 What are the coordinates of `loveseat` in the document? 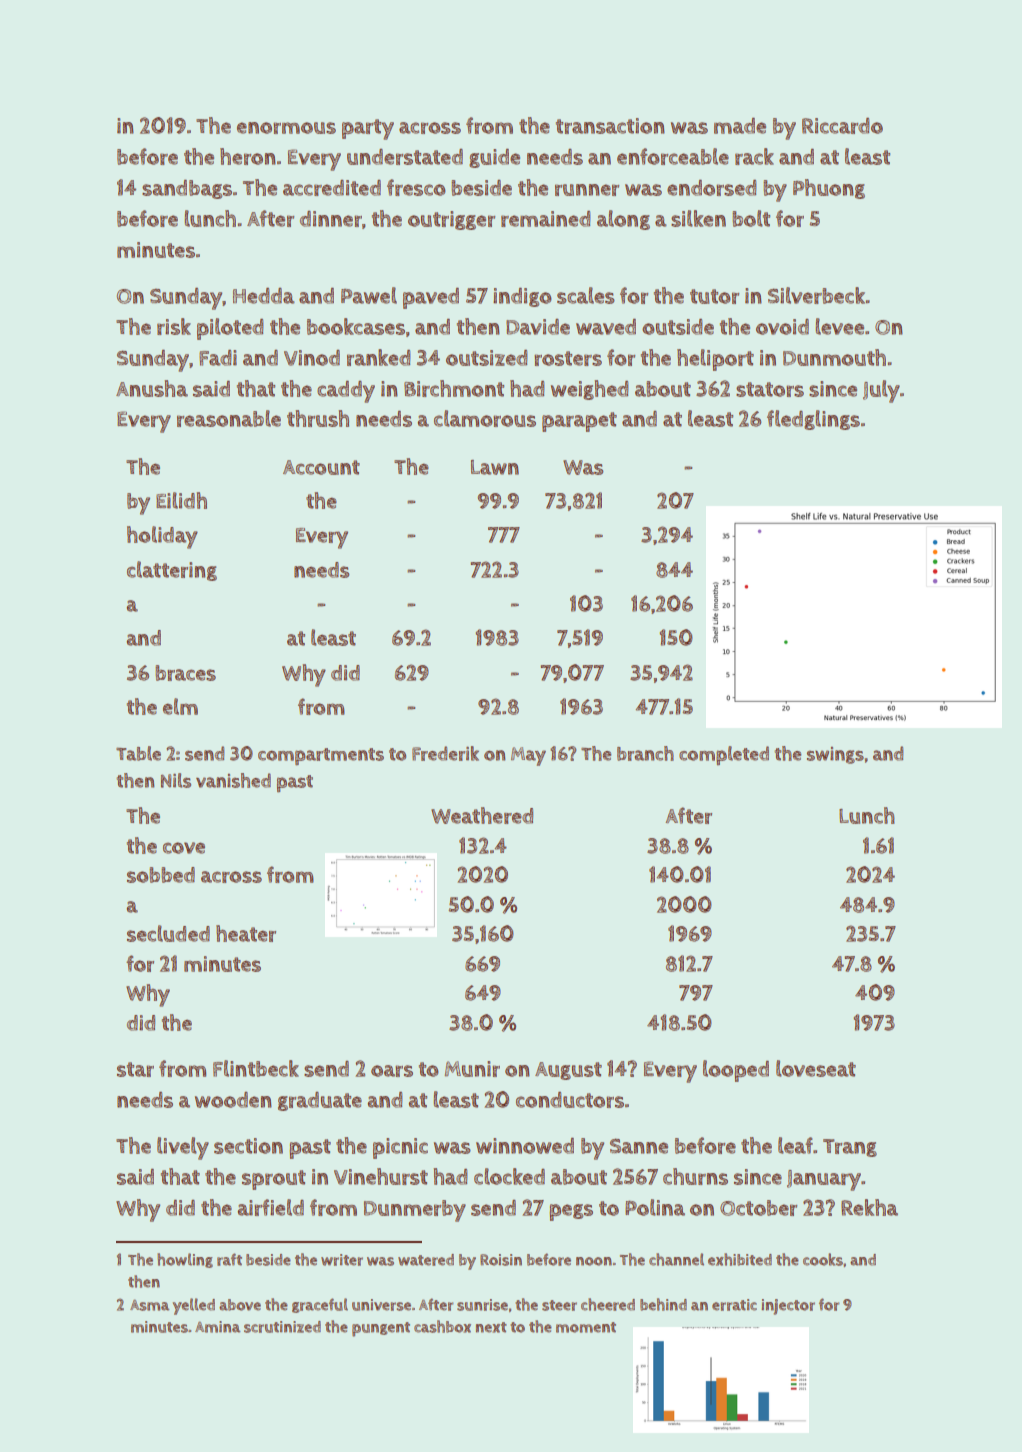 It's located at (816, 1068).
